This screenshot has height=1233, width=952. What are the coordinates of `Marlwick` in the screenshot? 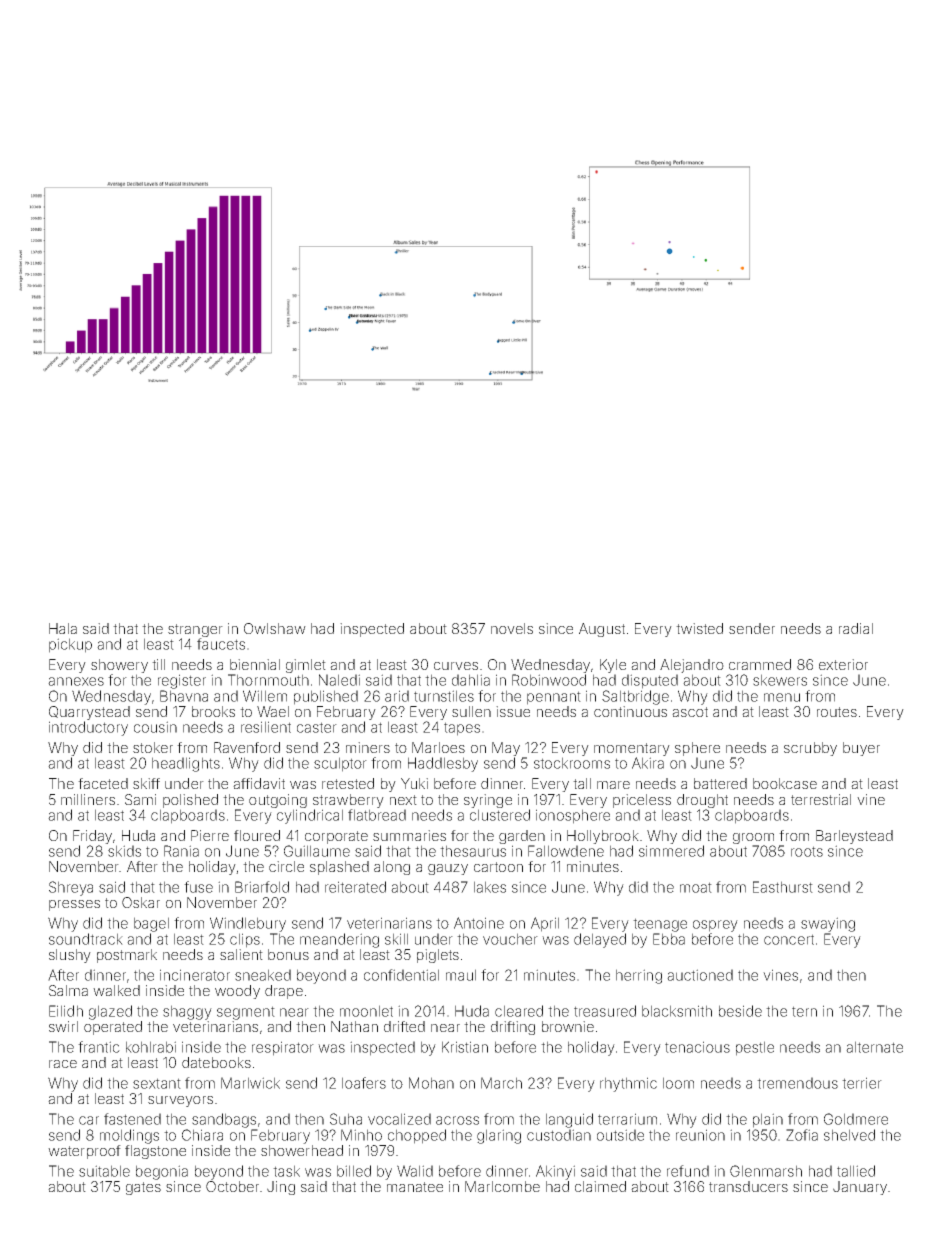 It's located at (250, 1083).
